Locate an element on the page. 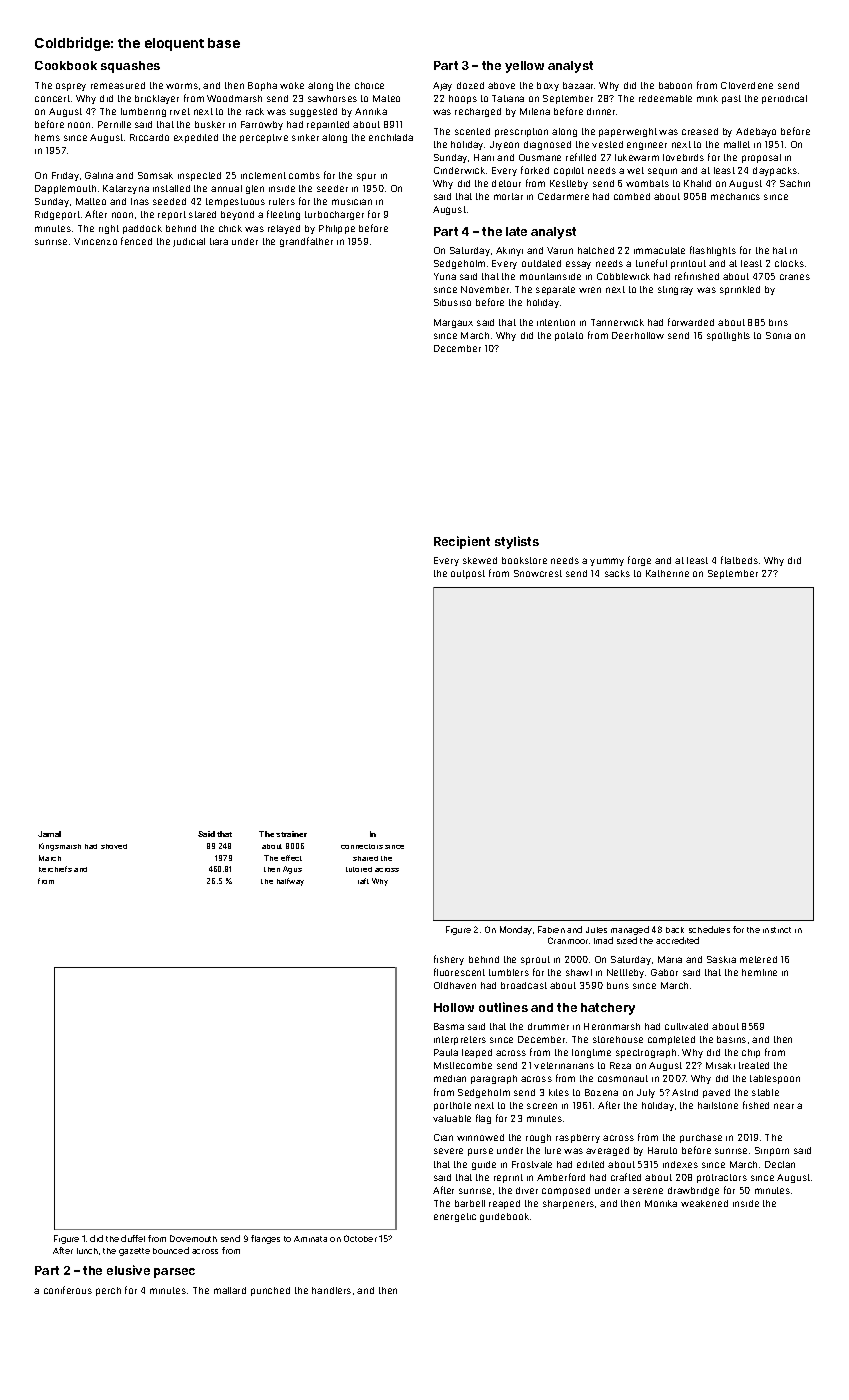 This image has width=849, height=1400. connectors is located at coordinates (362, 846).
